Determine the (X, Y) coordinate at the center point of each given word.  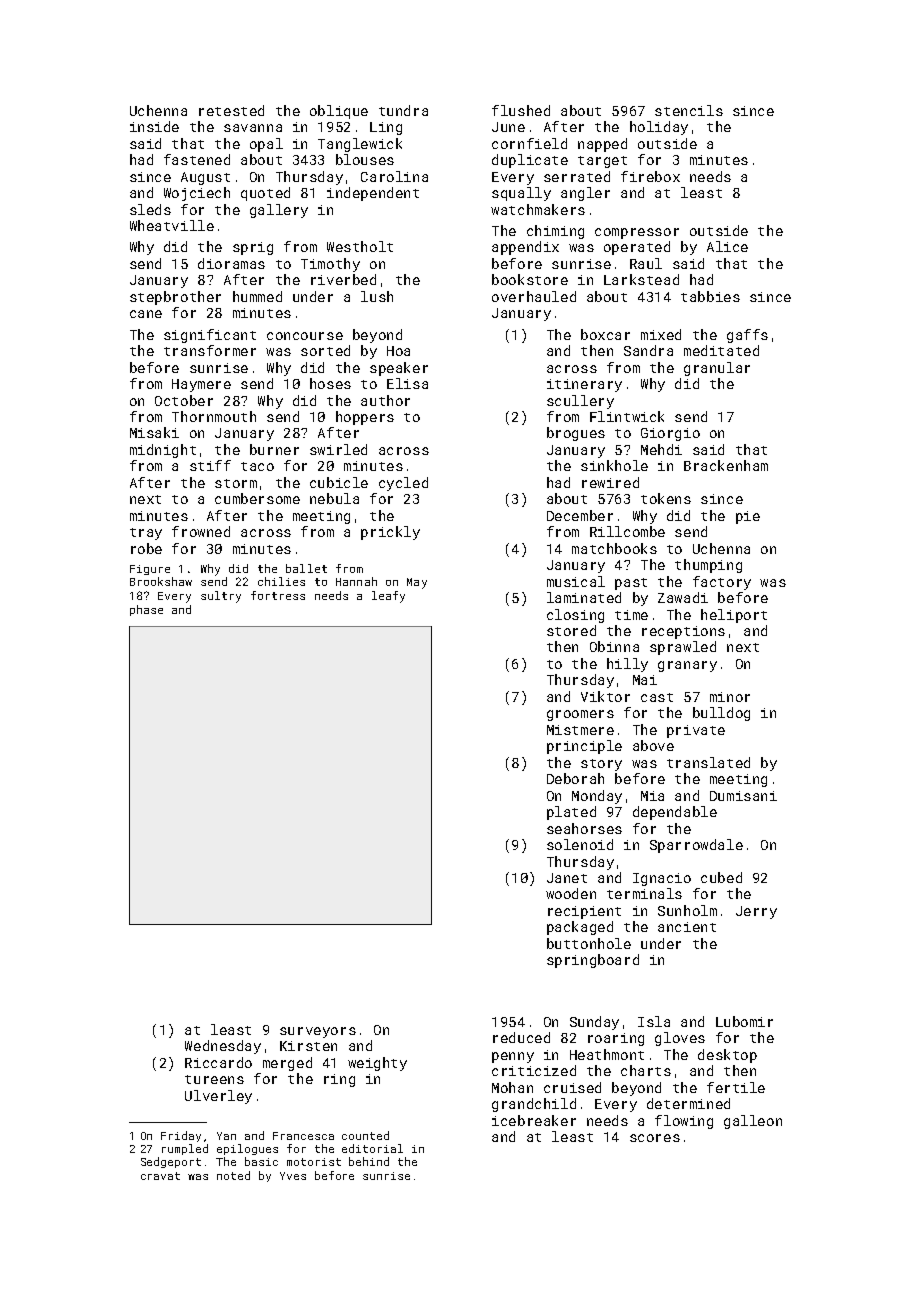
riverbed (343, 279)
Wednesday (223, 1047)
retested (231, 110)
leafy (388, 597)
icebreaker (534, 1120)
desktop (727, 1056)
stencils (689, 110)
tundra (403, 110)
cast (657, 697)
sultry (221, 597)
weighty (377, 1064)
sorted (325, 350)
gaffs (747, 336)
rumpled (185, 1149)
